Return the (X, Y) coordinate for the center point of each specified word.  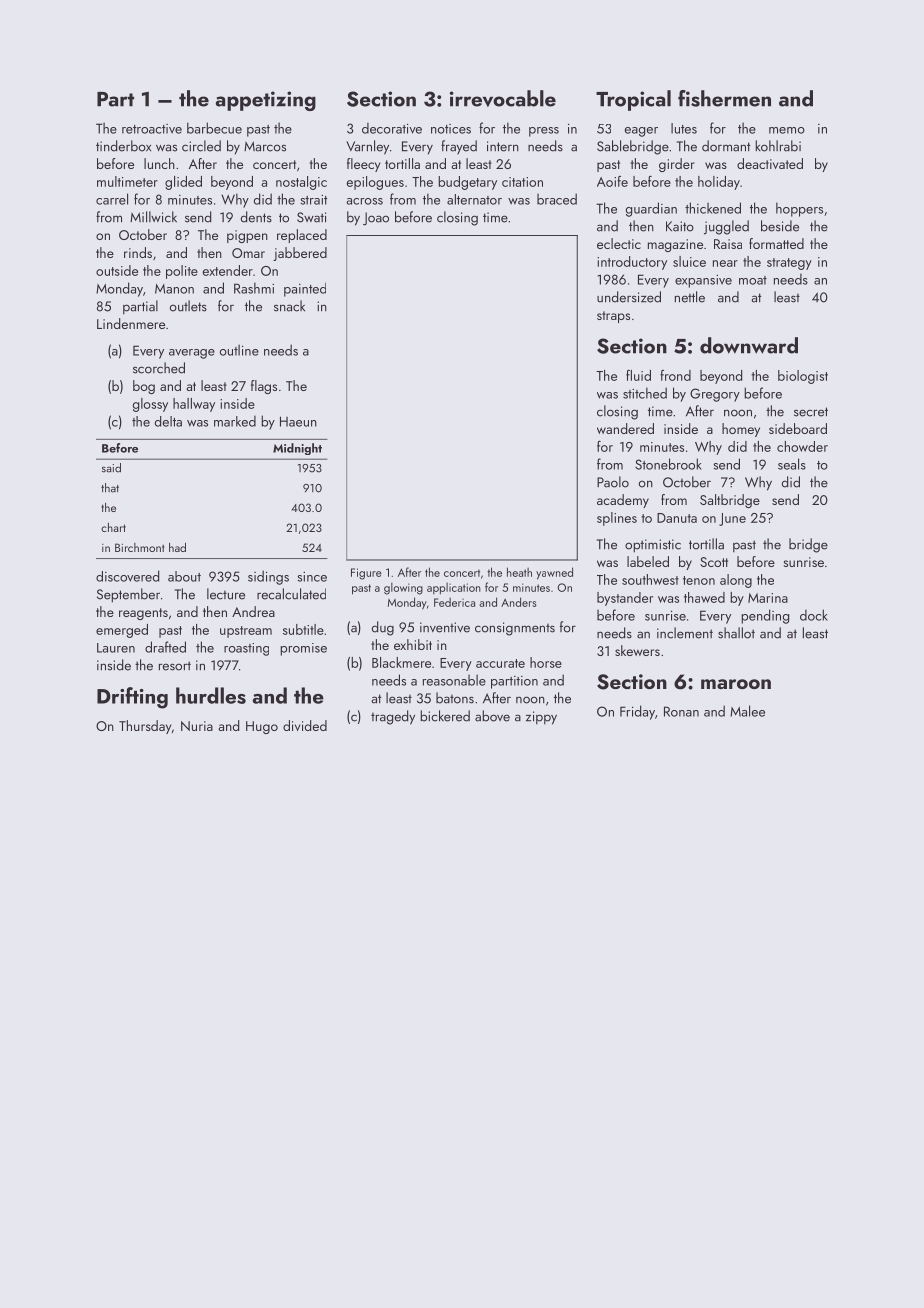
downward (749, 345)
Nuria (197, 726)
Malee (747, 711)
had (177, 547)
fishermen (724, 98)
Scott (714, 562)
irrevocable (503, 98)
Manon (174, 289)
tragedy (393, 717)
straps (613, 317)
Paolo (613, 482)
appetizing (266, 101)
